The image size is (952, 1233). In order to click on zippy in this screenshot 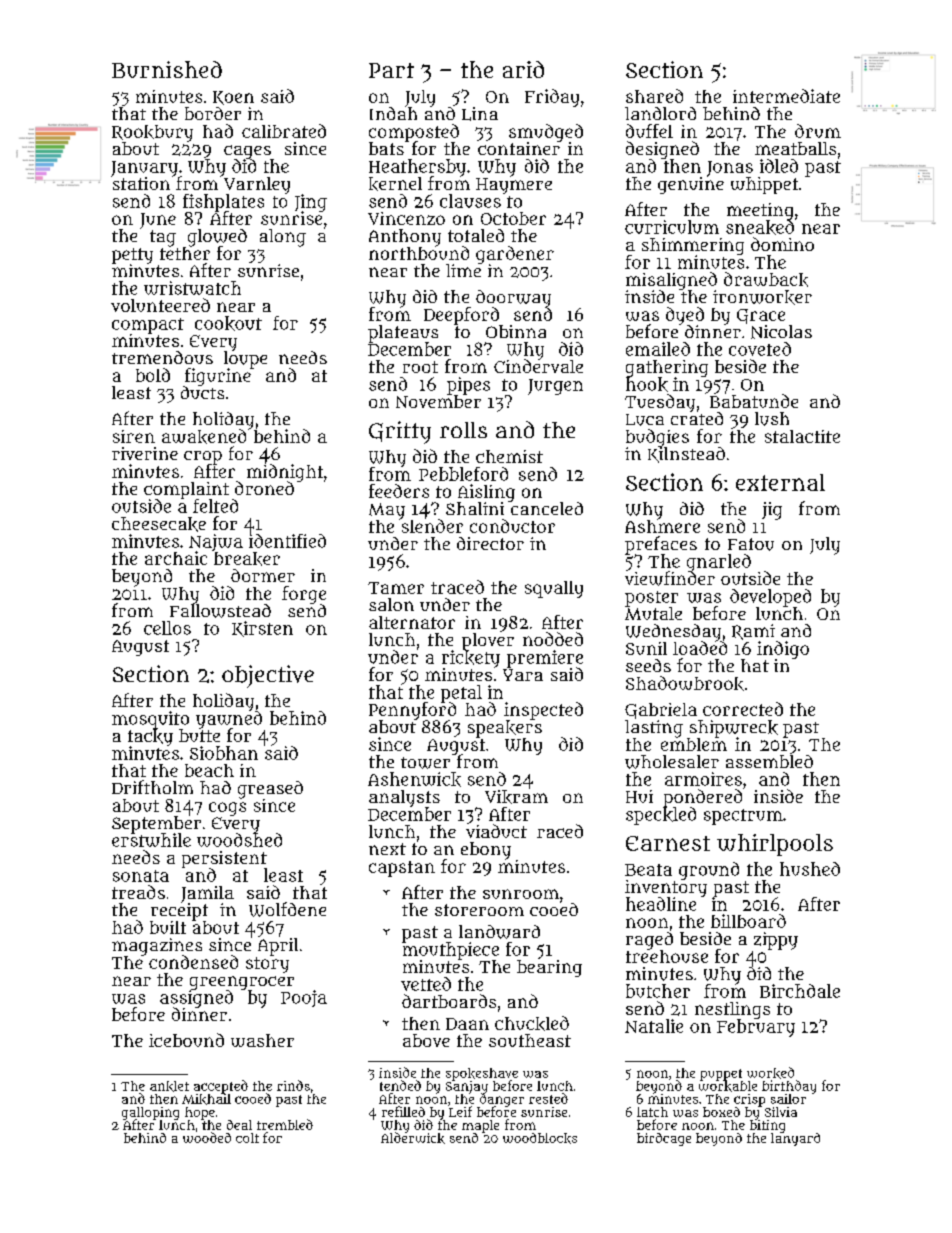, I will do `click(776, 941)`.
